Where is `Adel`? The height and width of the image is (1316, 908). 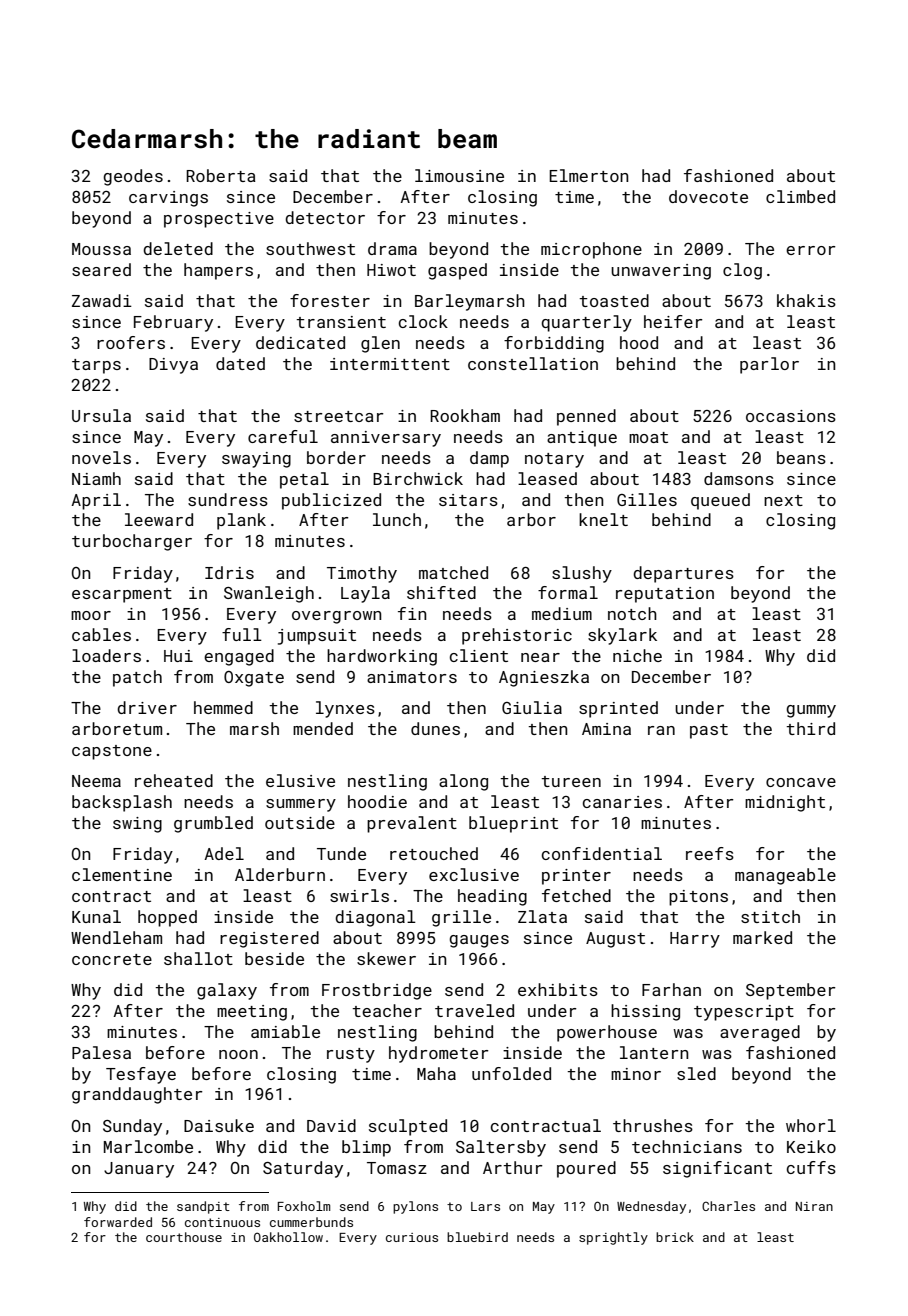
Adel is located at coordinates (224, 853).
